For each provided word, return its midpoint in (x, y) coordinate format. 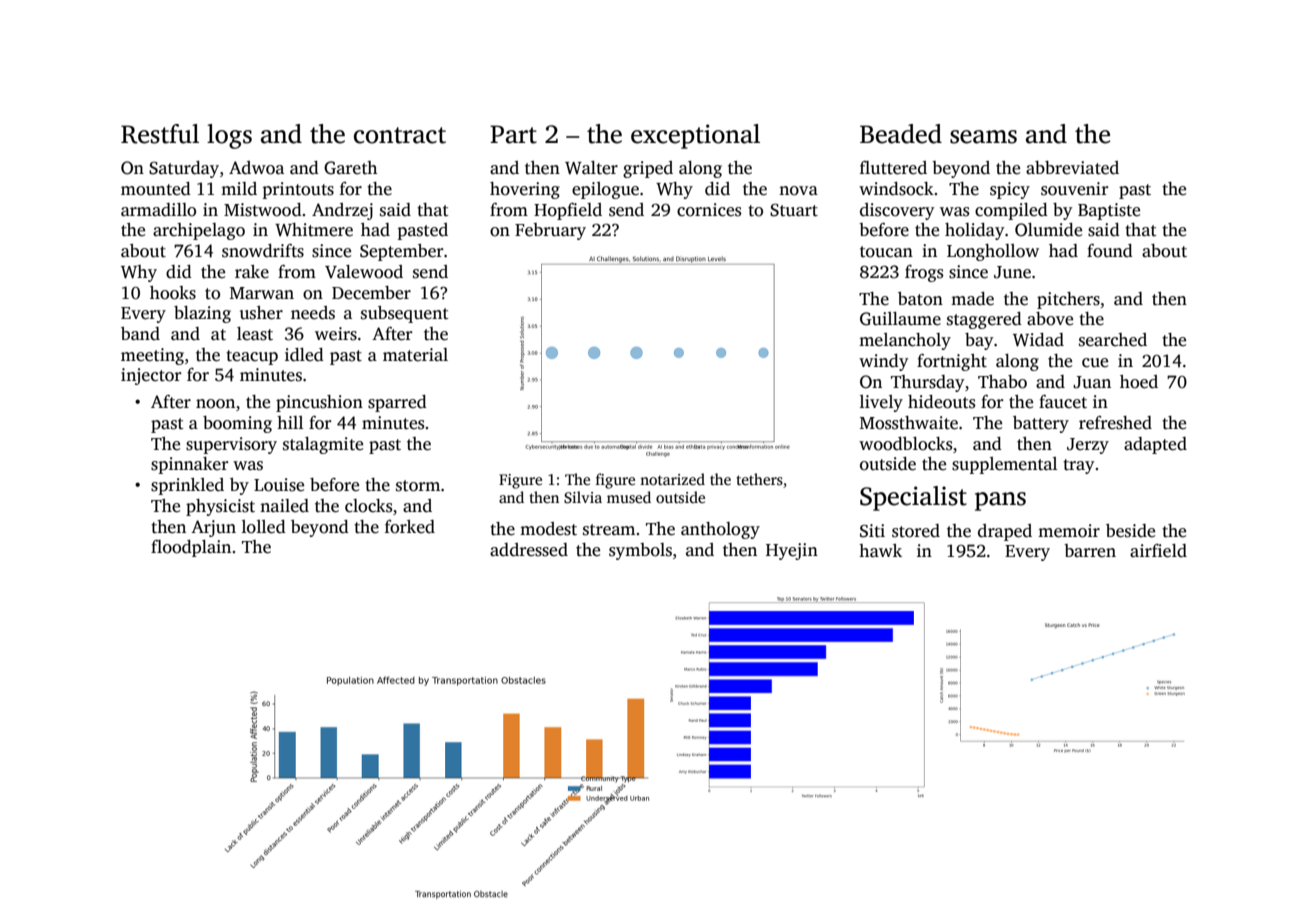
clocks (368, 506)
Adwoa (256, 168)
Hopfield (568, 211)
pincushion (319, 403)
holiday (974, 231)
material (415, 355)
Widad (1038, 340)
